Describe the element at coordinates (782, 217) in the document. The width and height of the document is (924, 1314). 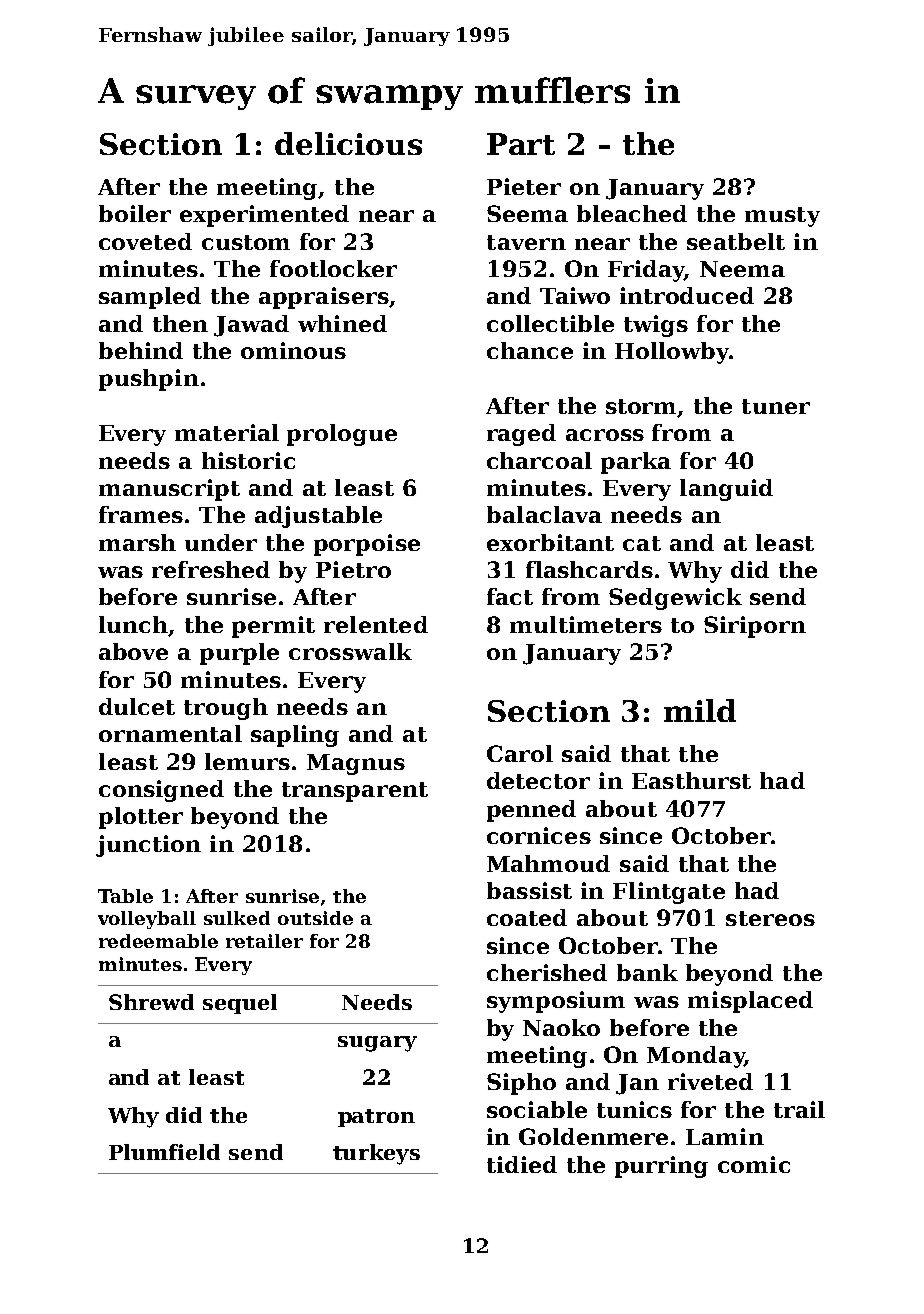
I see `musty` at that location.
